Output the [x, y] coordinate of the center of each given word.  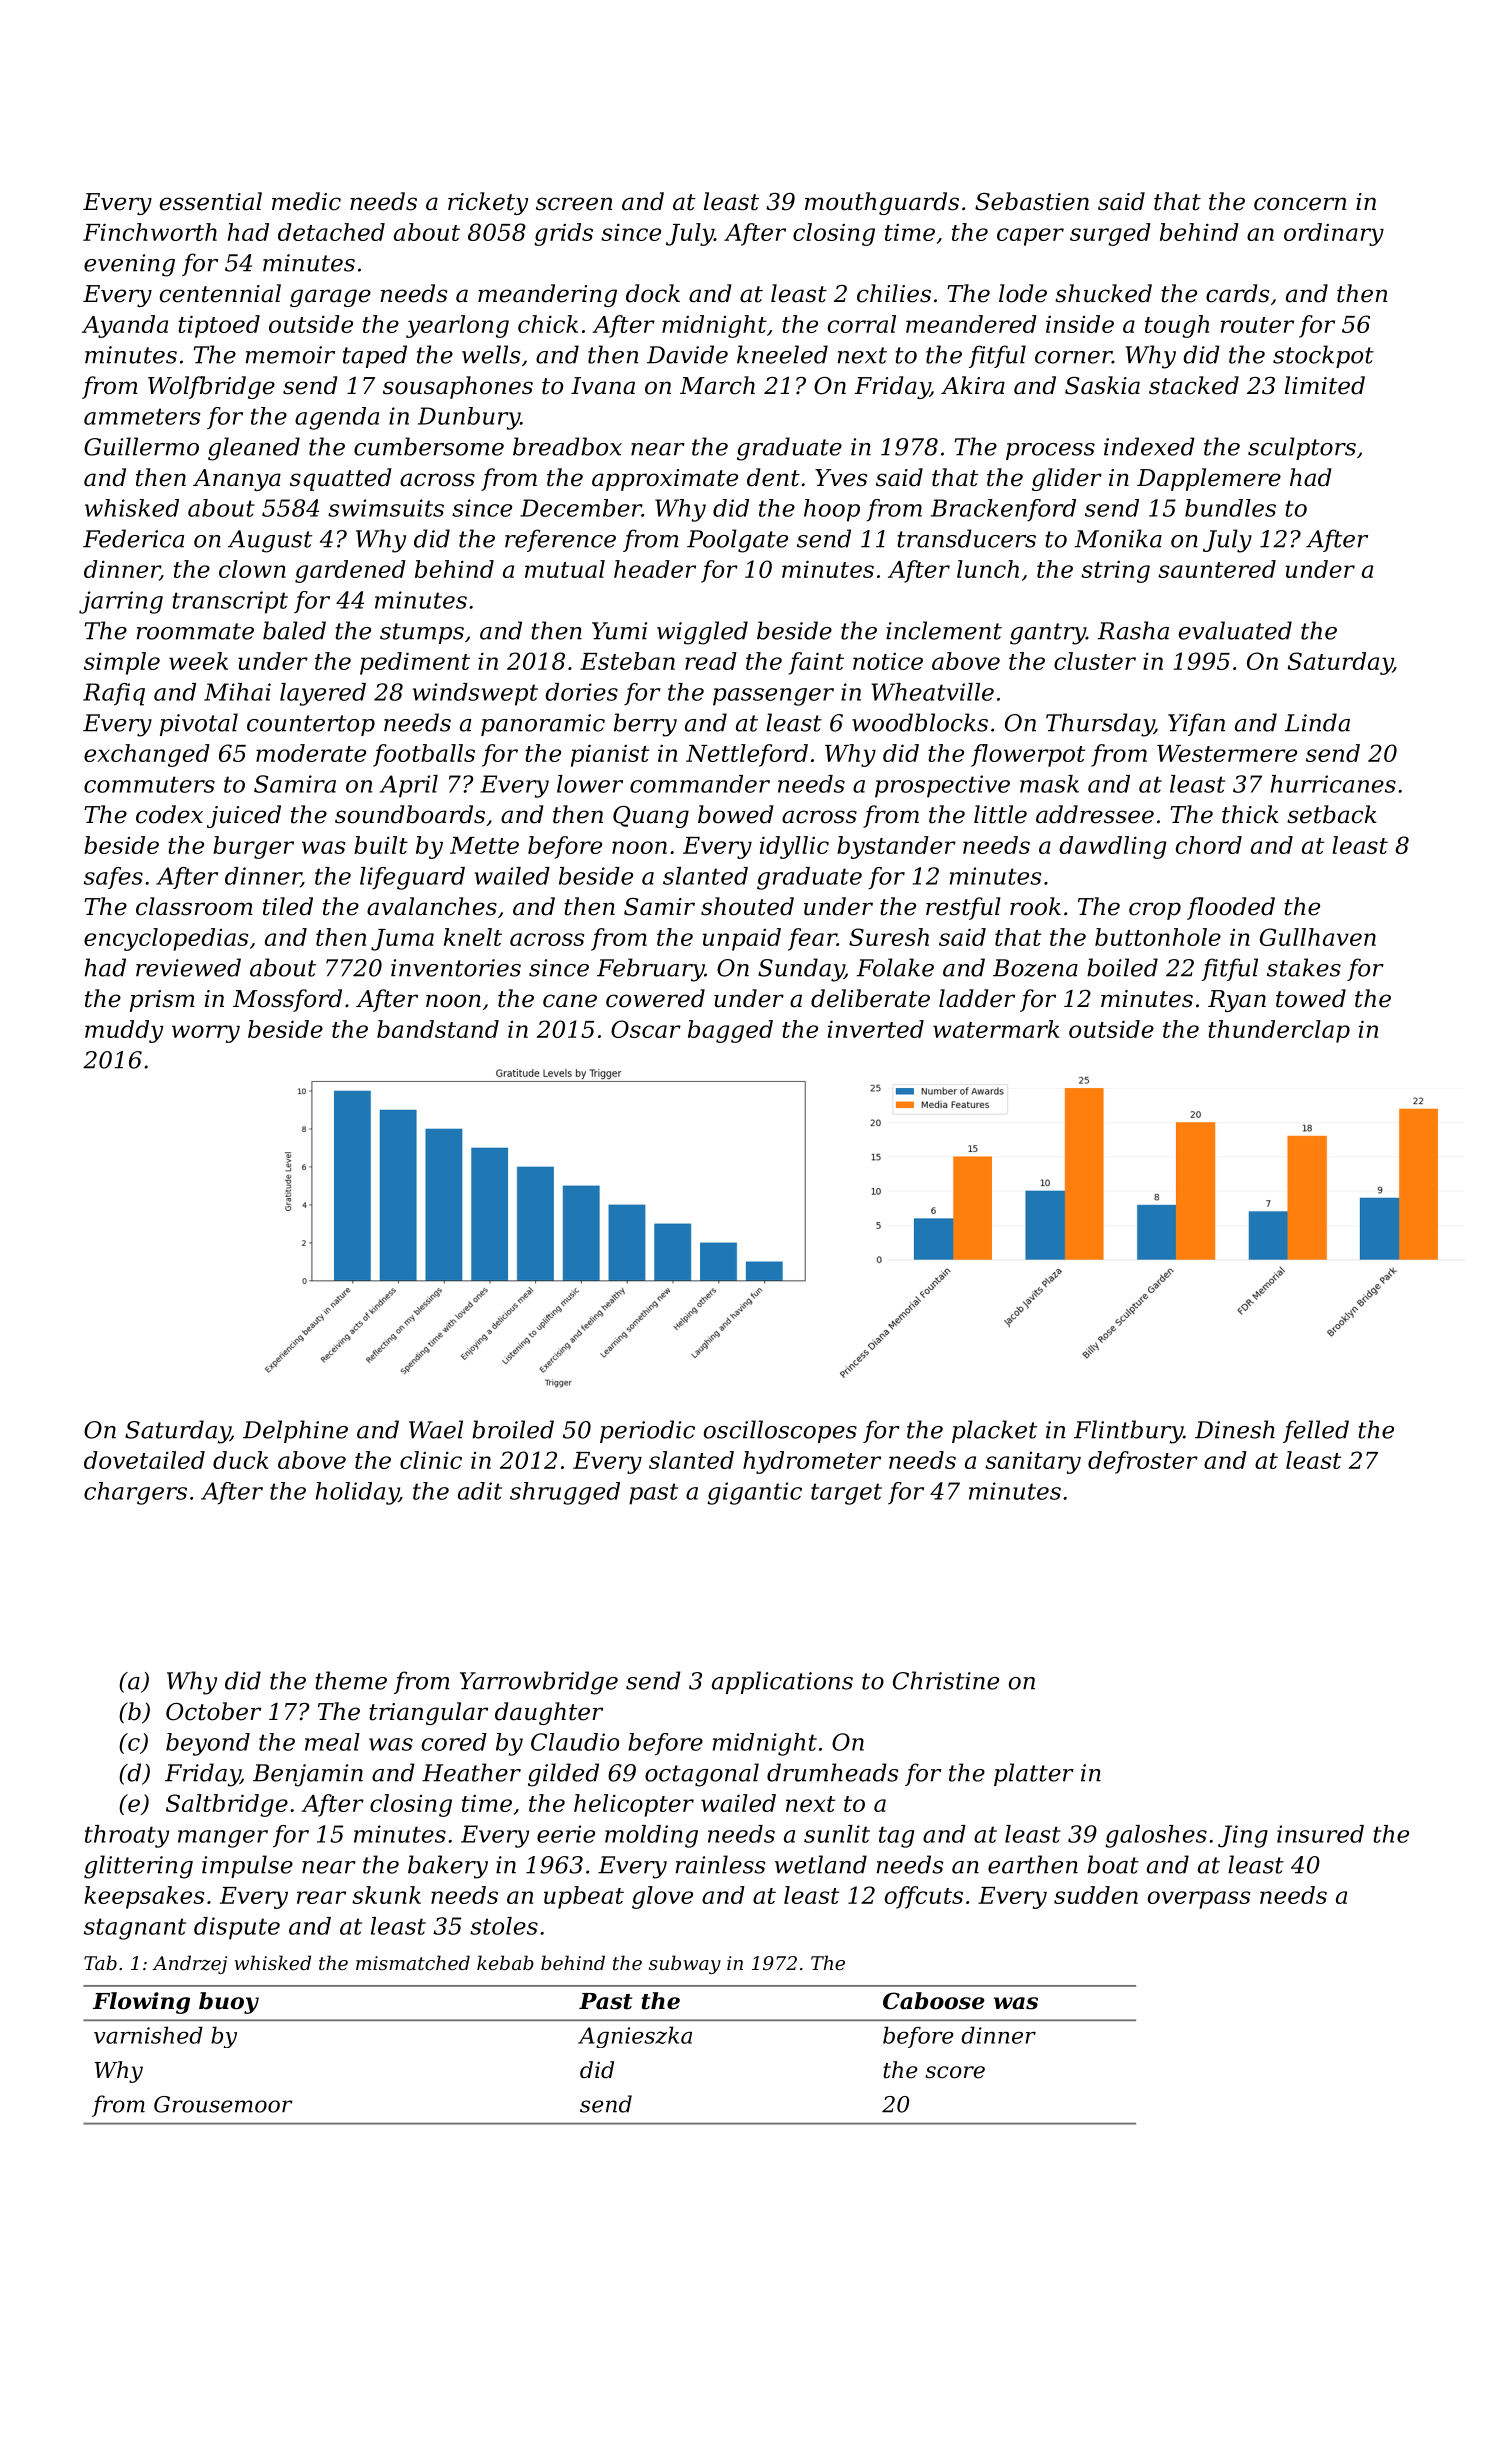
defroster [1143, 1462]
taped [375, 356]
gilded [563, 1775]
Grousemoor [223, 2104]
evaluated [1235, 630]
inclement [944, 630]
